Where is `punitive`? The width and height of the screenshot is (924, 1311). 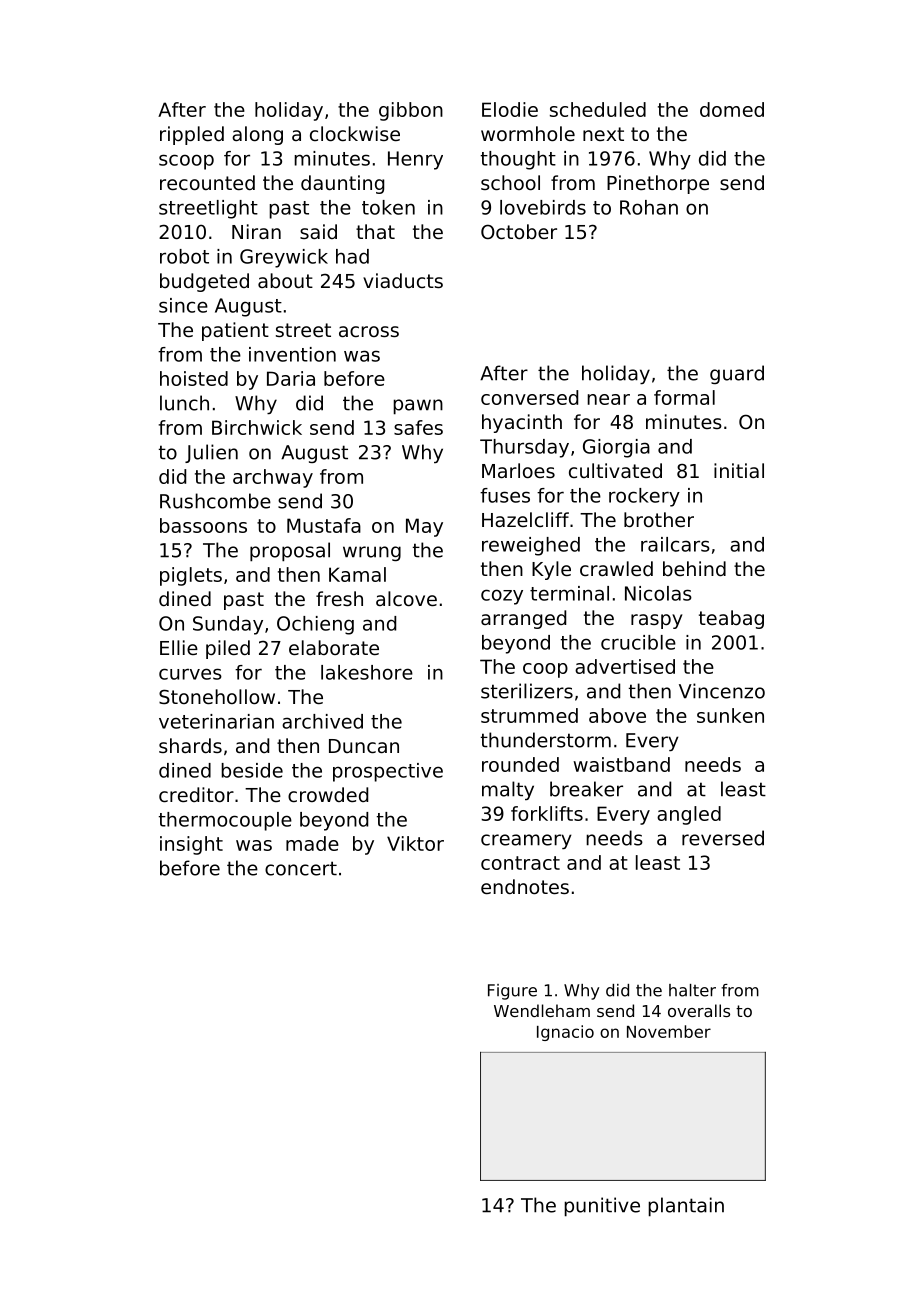
punitive is located at coordinates (602, 1207).
